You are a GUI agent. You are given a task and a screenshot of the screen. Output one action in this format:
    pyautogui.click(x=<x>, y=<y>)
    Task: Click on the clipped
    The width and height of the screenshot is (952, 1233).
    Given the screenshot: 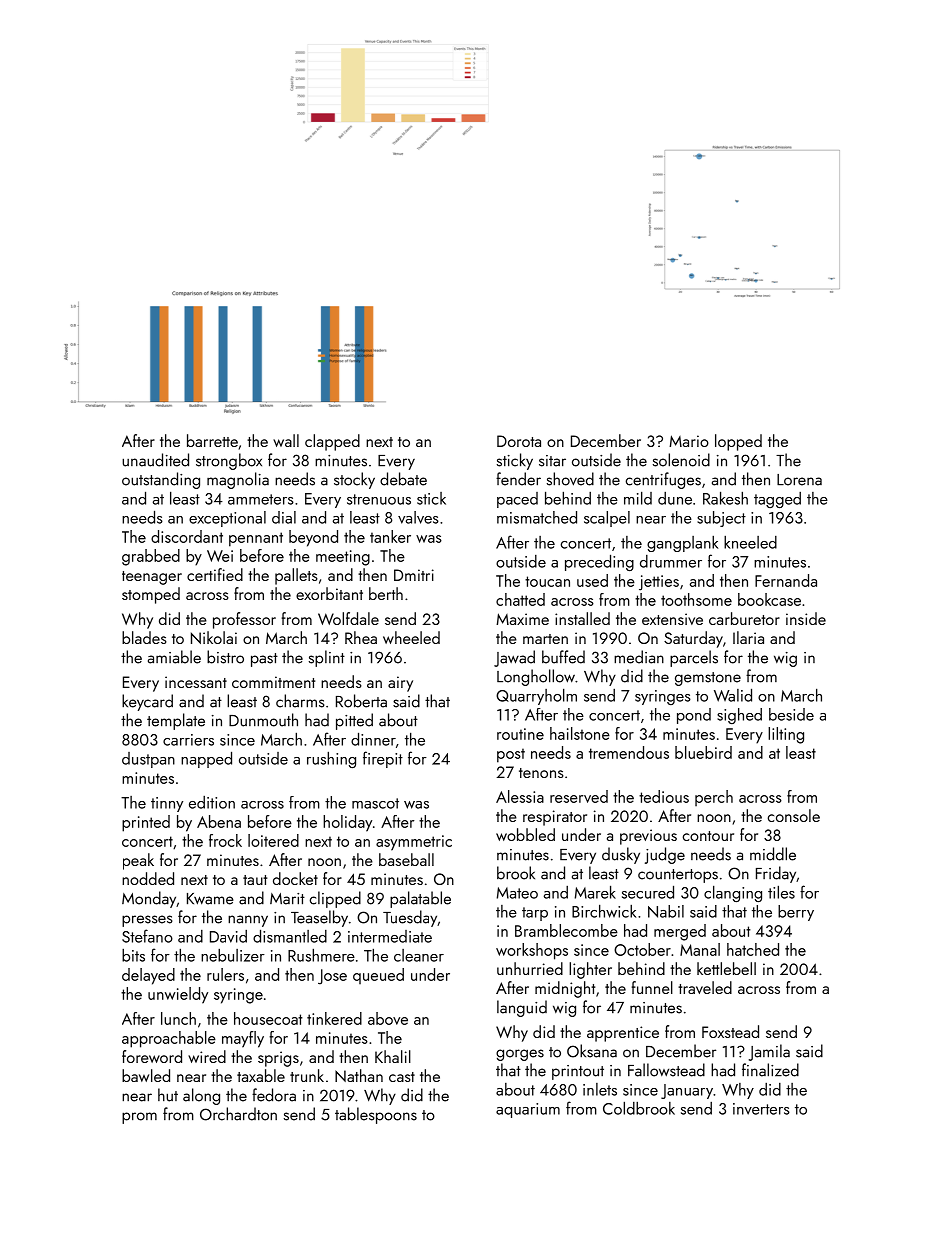 What is the action you would take?
    pyautogui.click(x=335, y=899)
